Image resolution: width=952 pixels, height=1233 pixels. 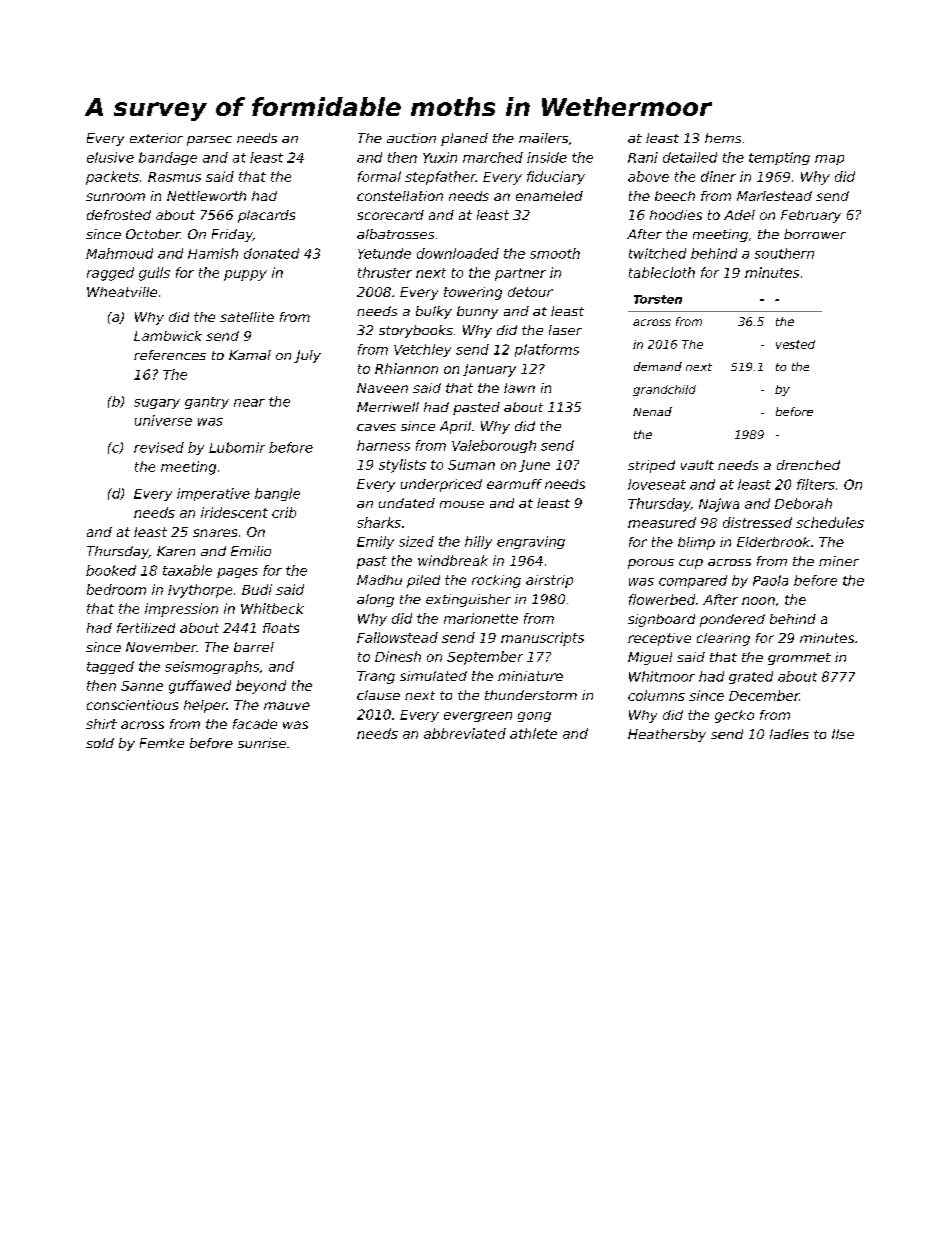 What do you see at coordinates (110, 157) in the screenshot?
I see `elusive` at bounding box center [110, 157].
